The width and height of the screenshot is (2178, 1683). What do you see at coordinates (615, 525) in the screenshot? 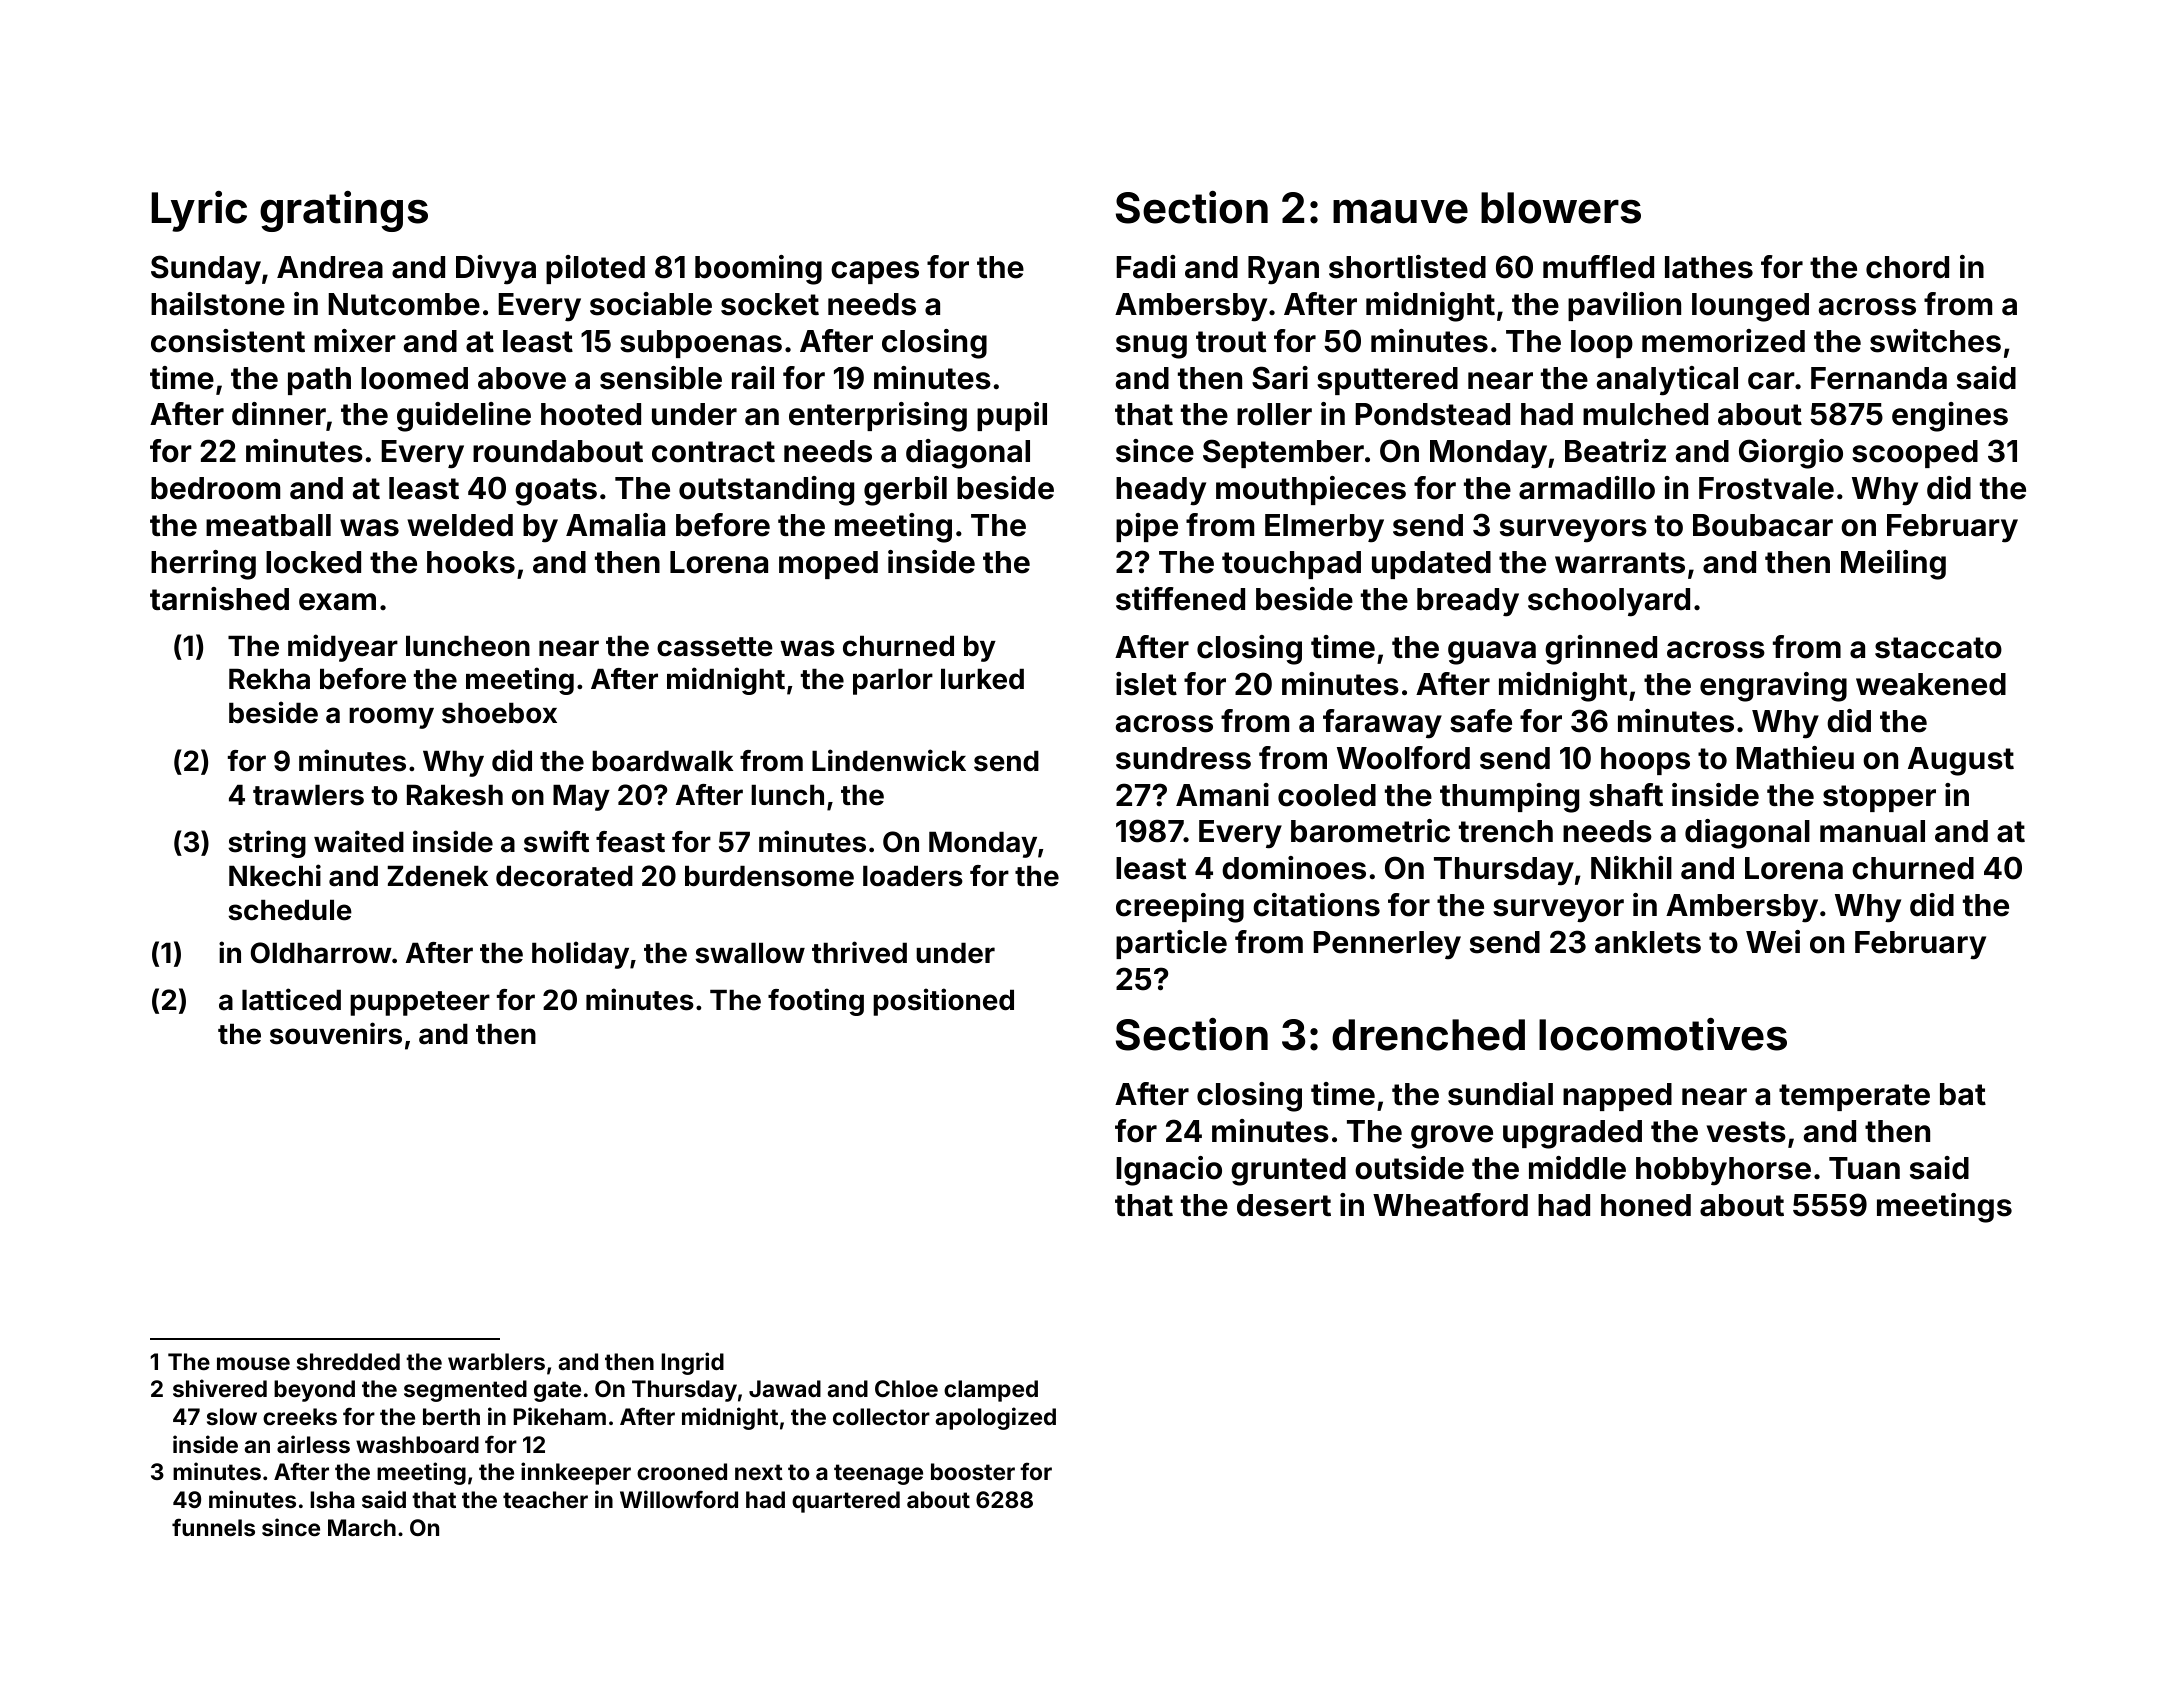
I see `Amalia` at bounding box center [615, 525].
